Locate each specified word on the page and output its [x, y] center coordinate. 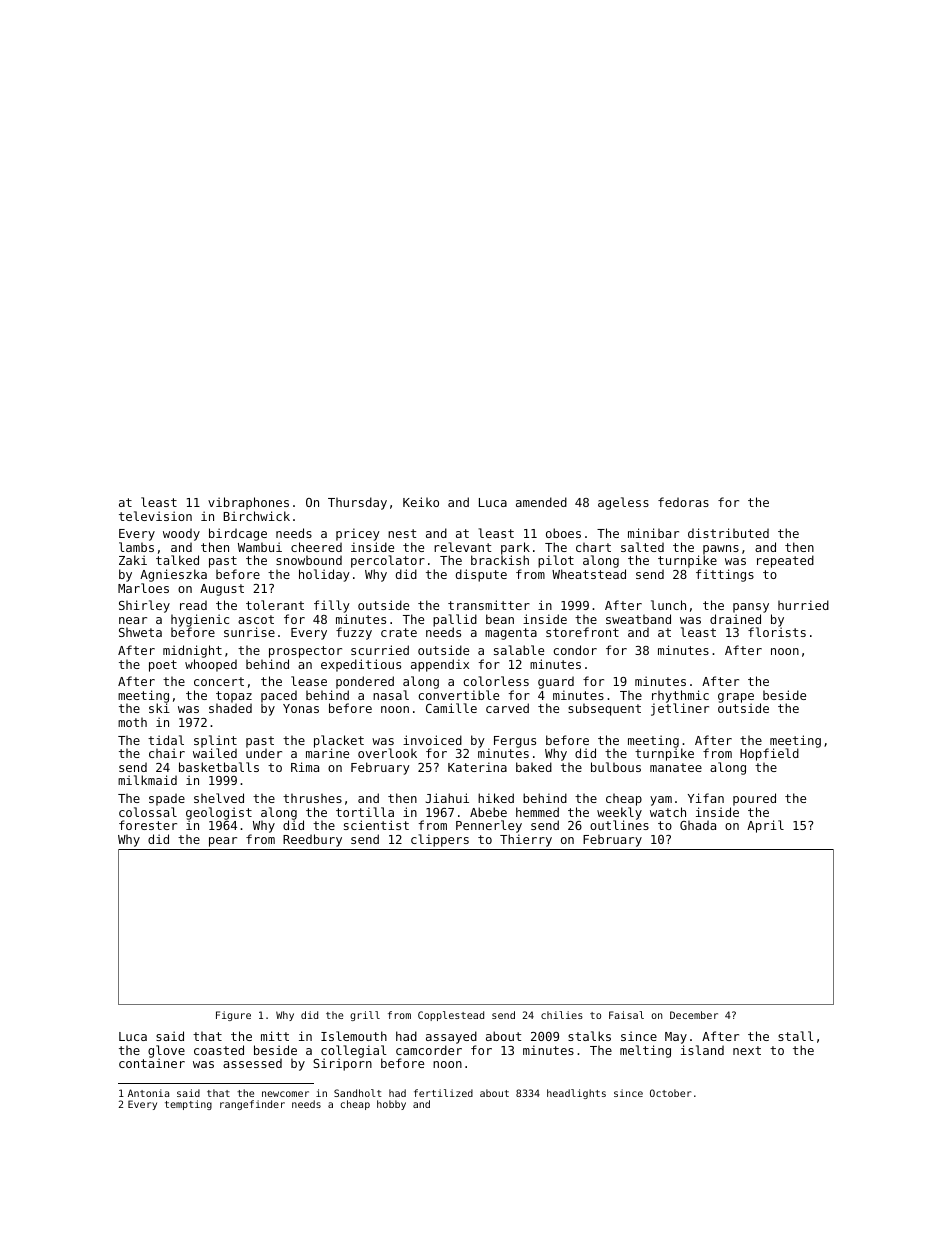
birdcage [238, 534]
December [694, 1015]
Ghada [698, 825]
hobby [391, 1105]
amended [541, 502]
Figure [233, 1016]
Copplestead [451, 1016]
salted [642, 547]
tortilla [365, 812]
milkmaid [147, 780]
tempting [188, 1105]
